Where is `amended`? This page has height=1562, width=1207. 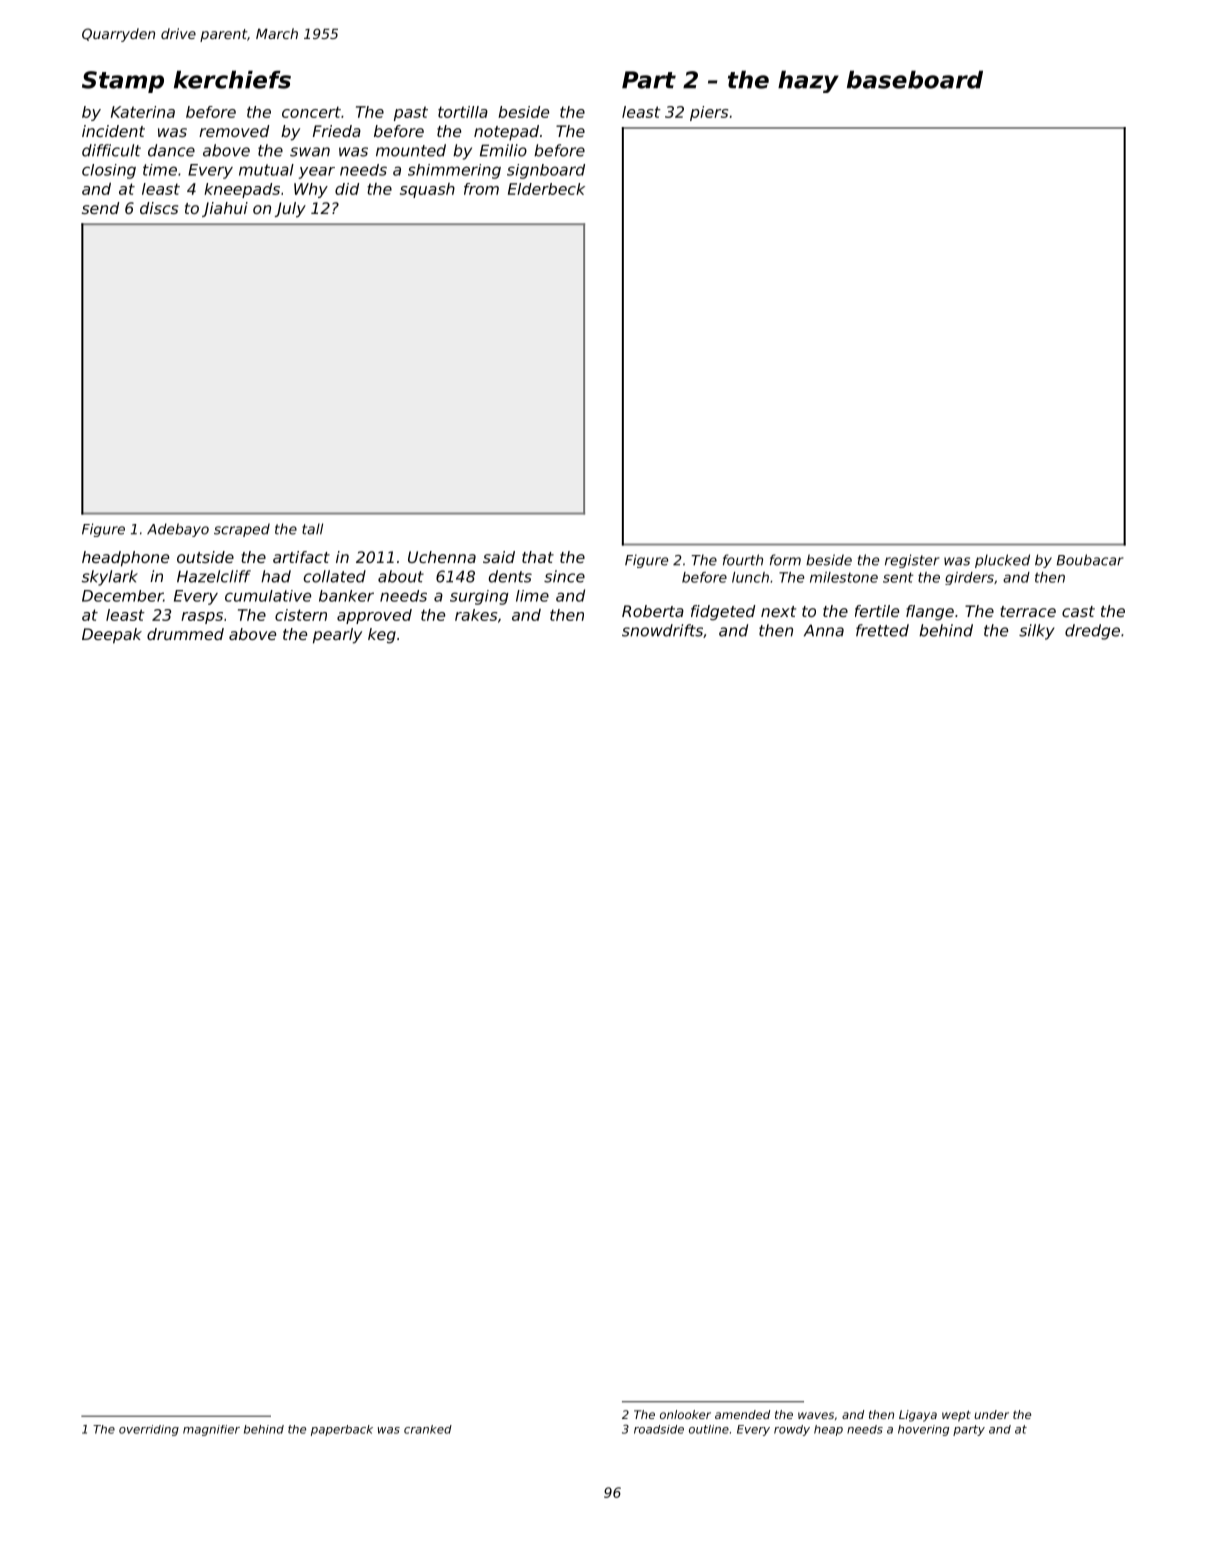 amended is located at coordinates (742, 1414).
